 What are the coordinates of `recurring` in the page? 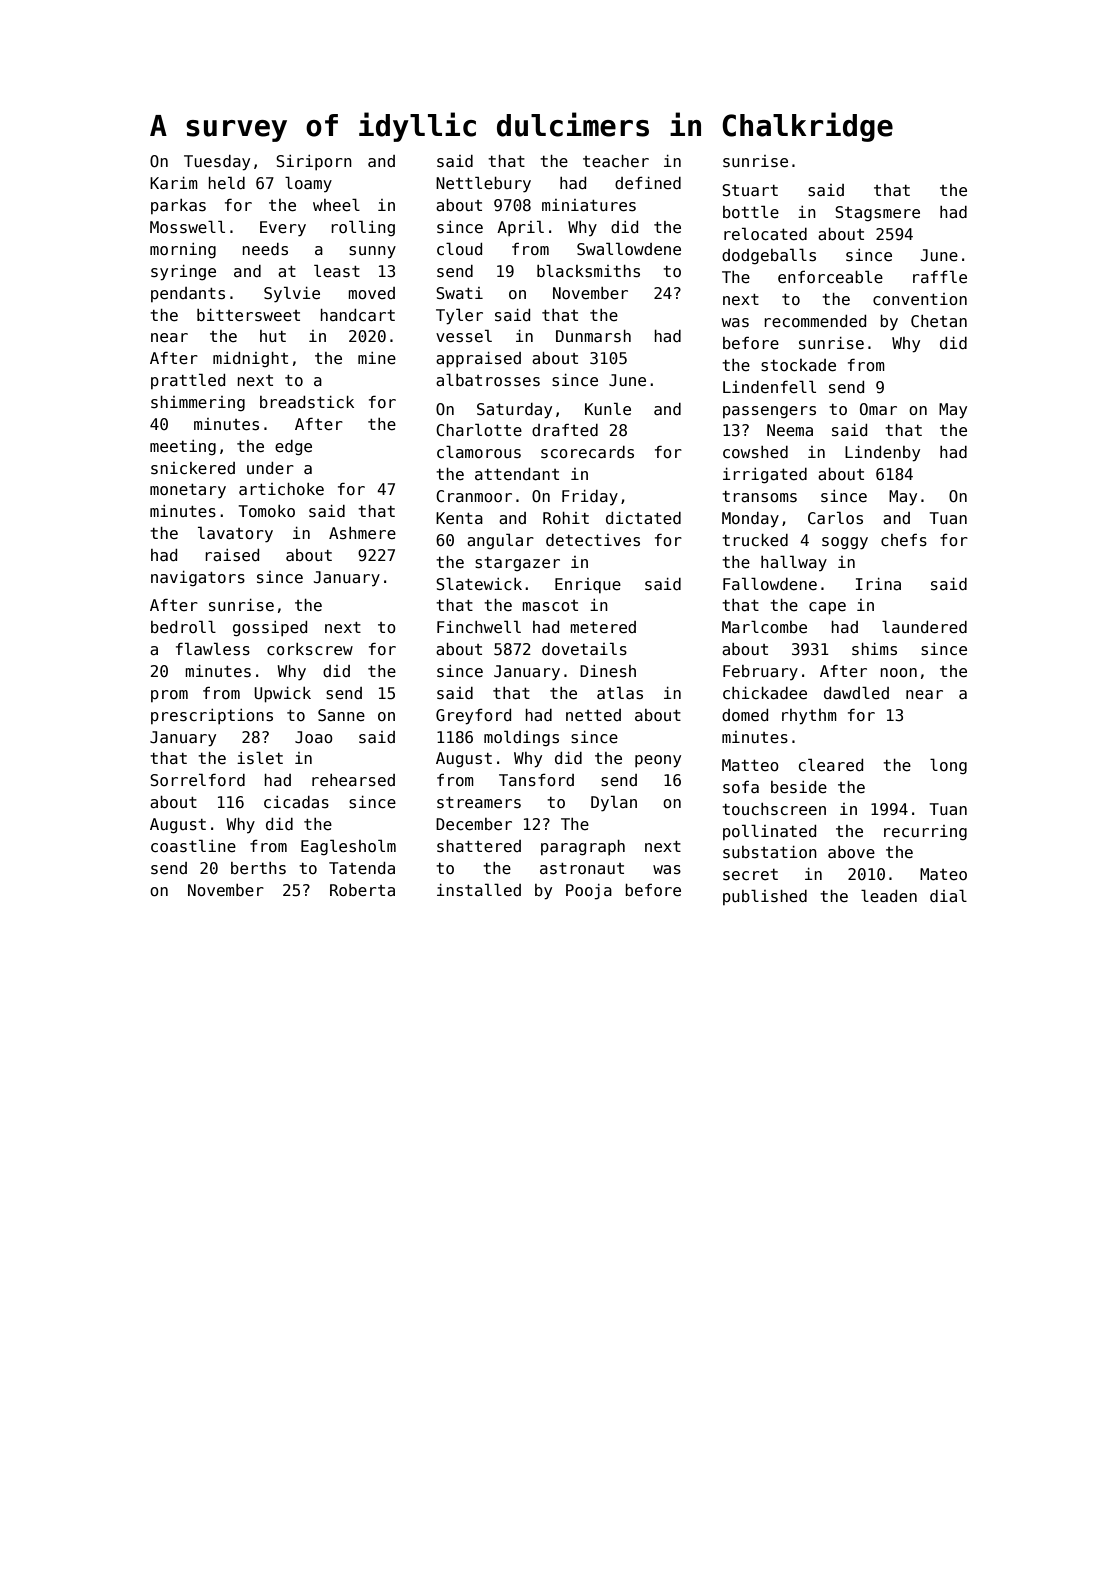 It's located at (925, 832).
